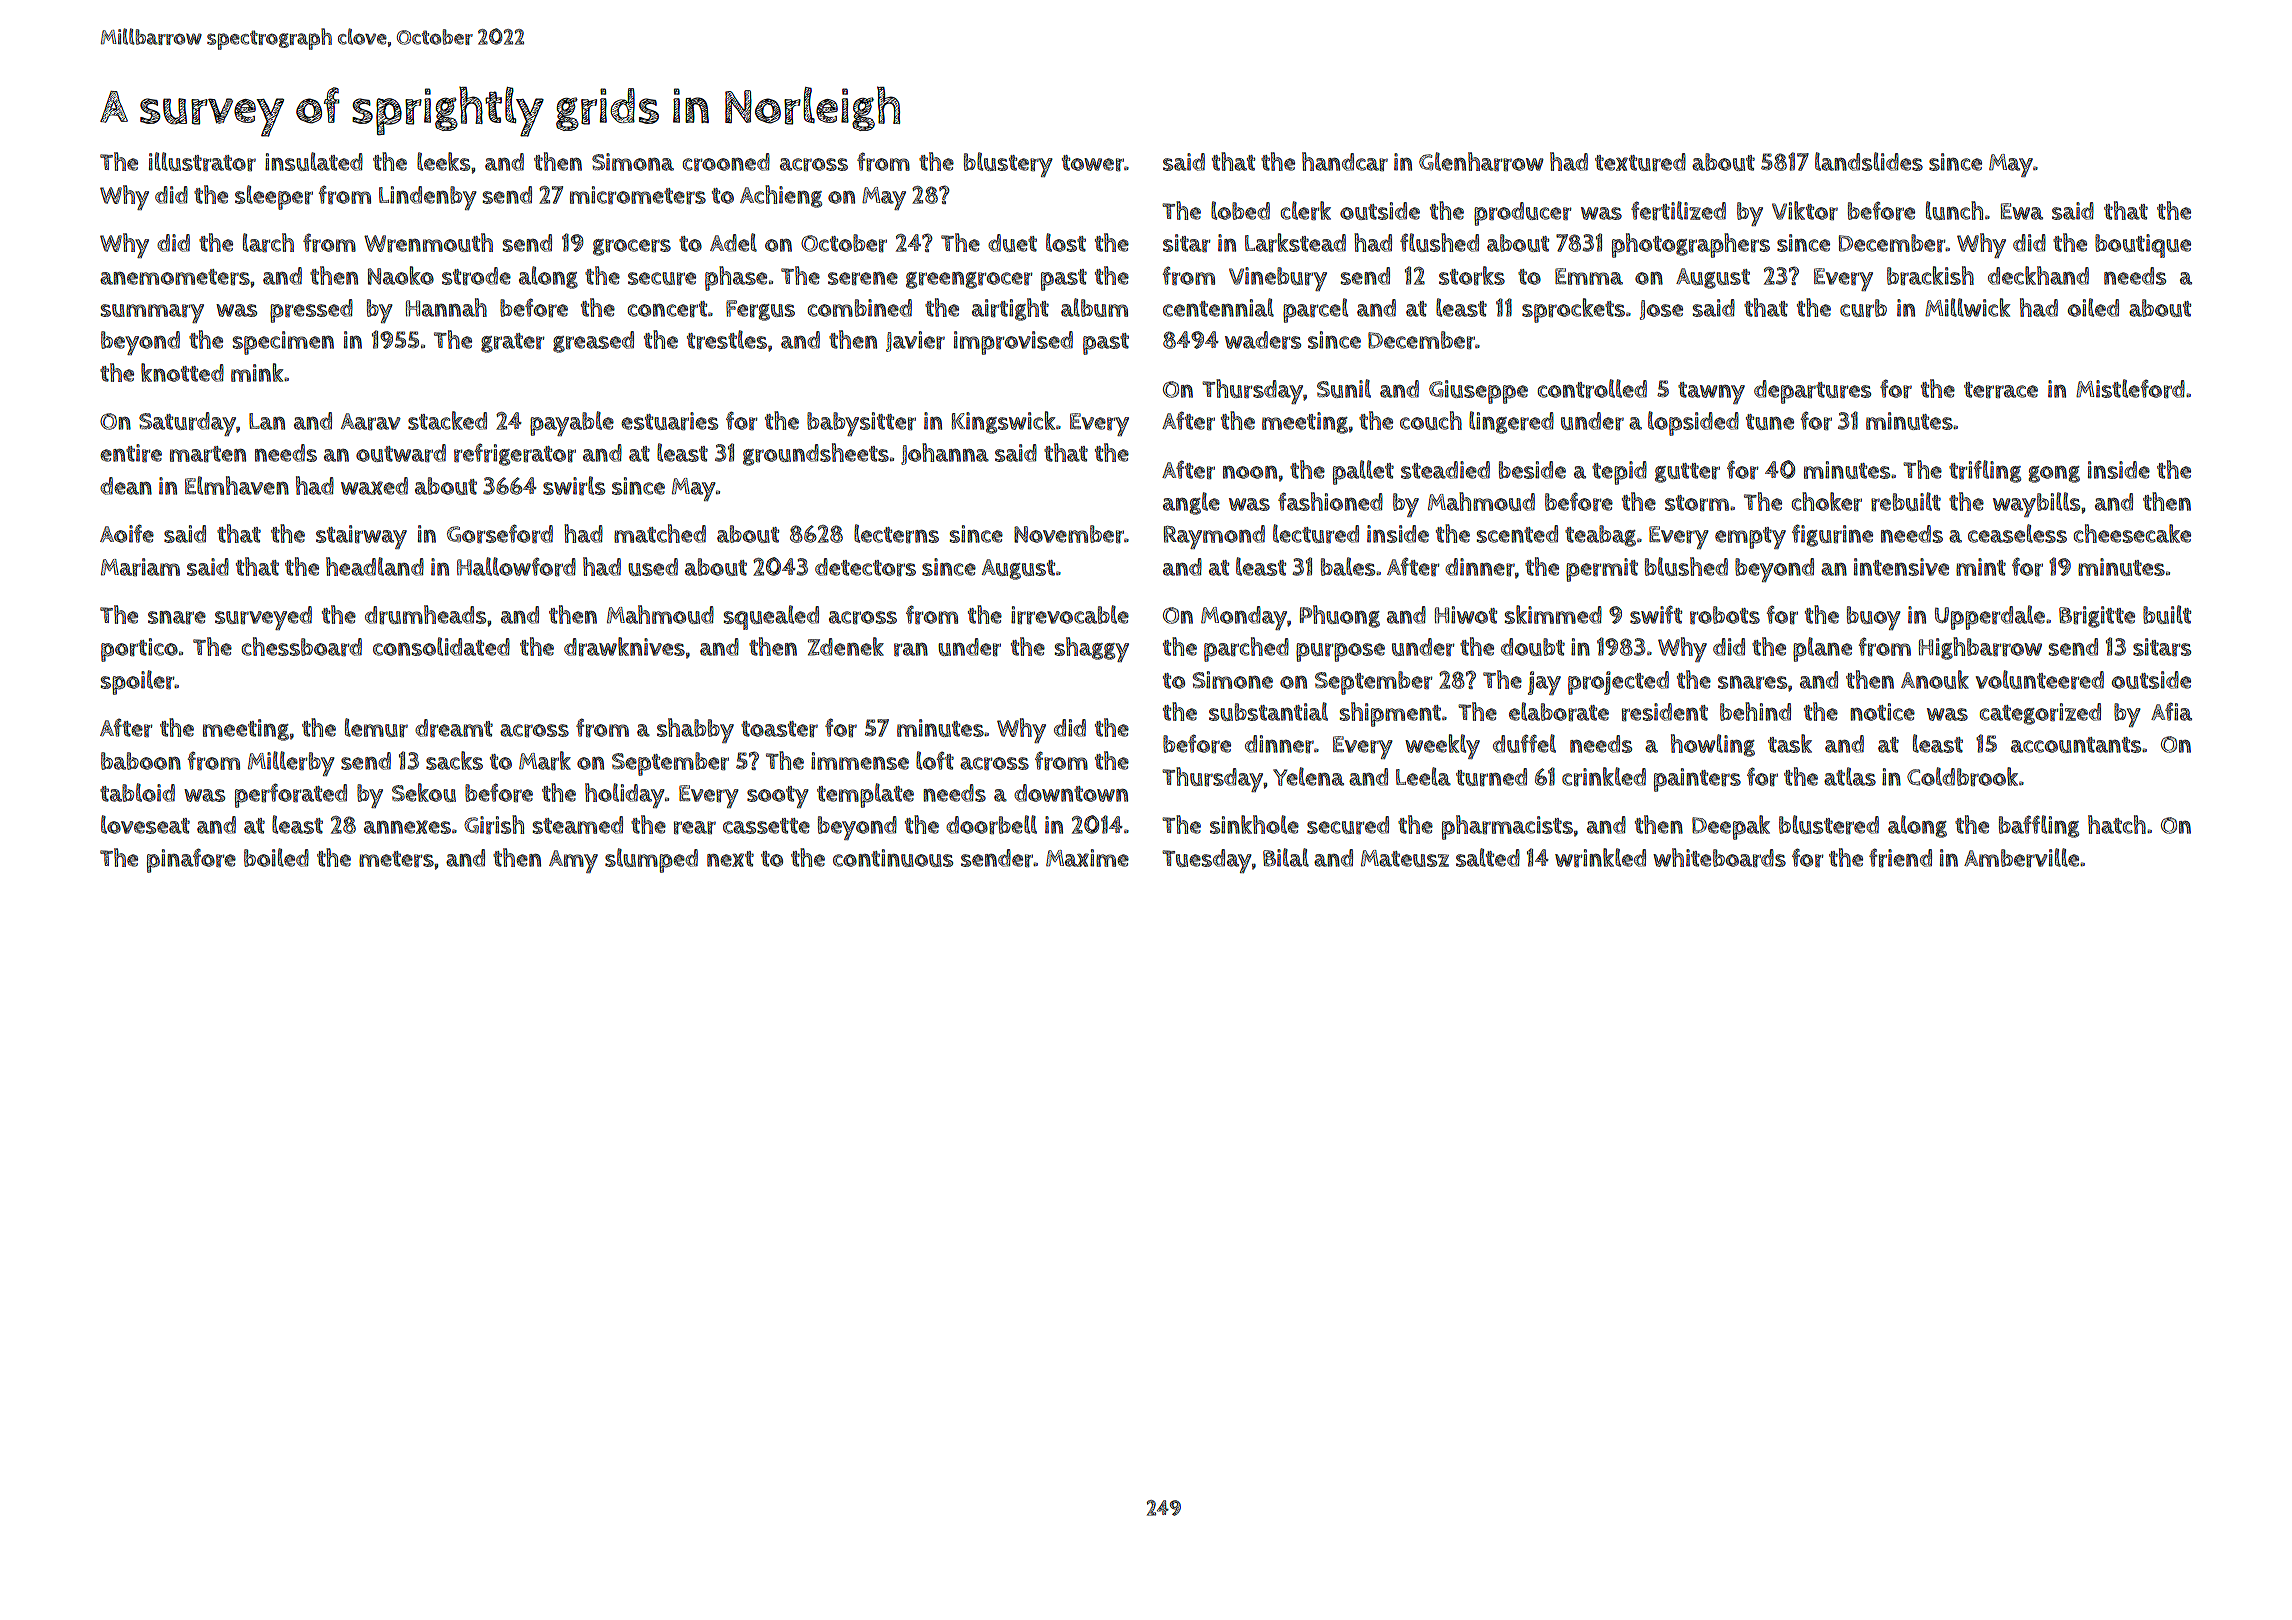  What do you see at coordinates (1092, 649) in the screenshot?
I see `shaggy` at bounding box center [1092, 649].
